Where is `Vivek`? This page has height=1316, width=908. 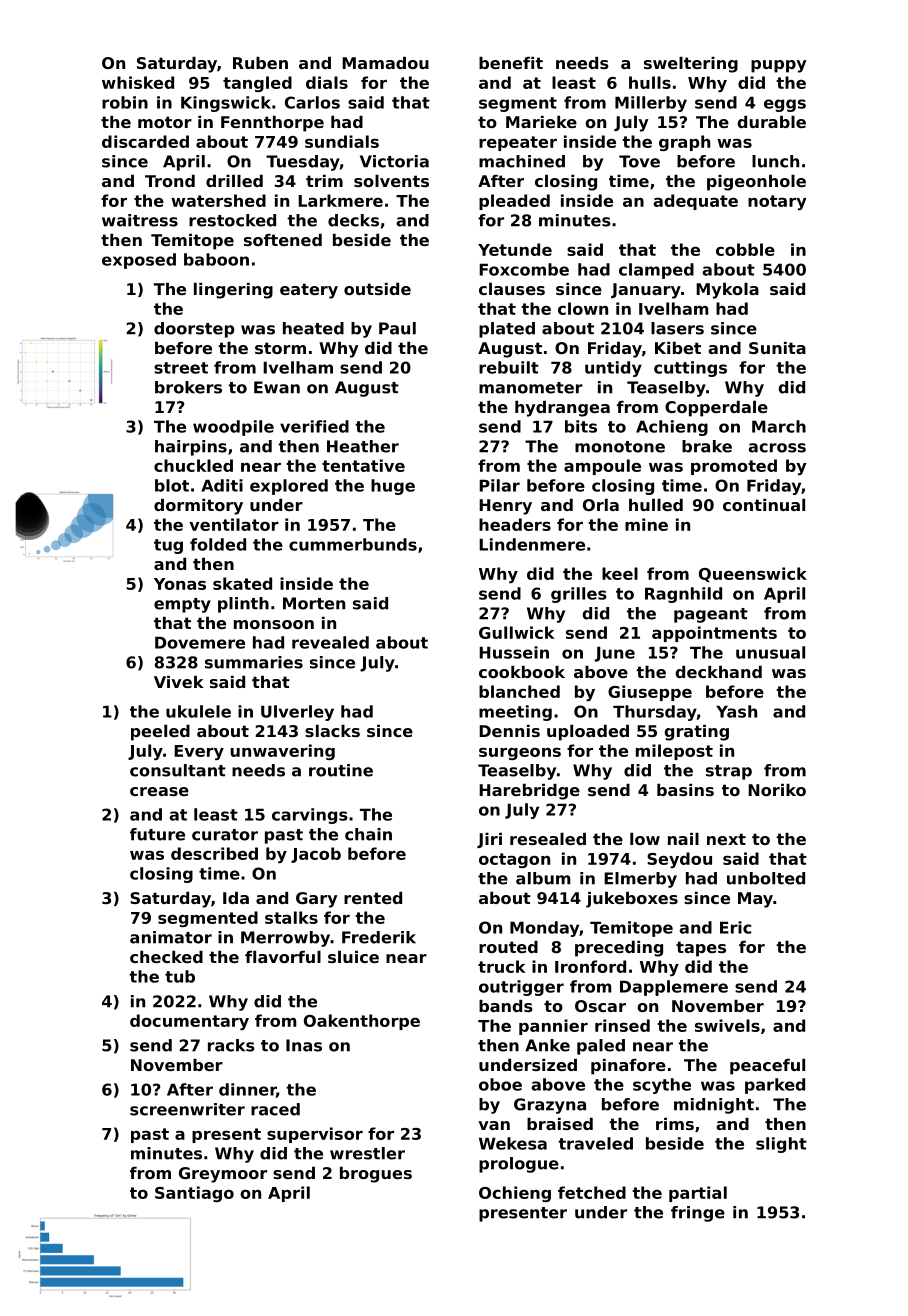
Vivek is located at coordinates (179, 682).
